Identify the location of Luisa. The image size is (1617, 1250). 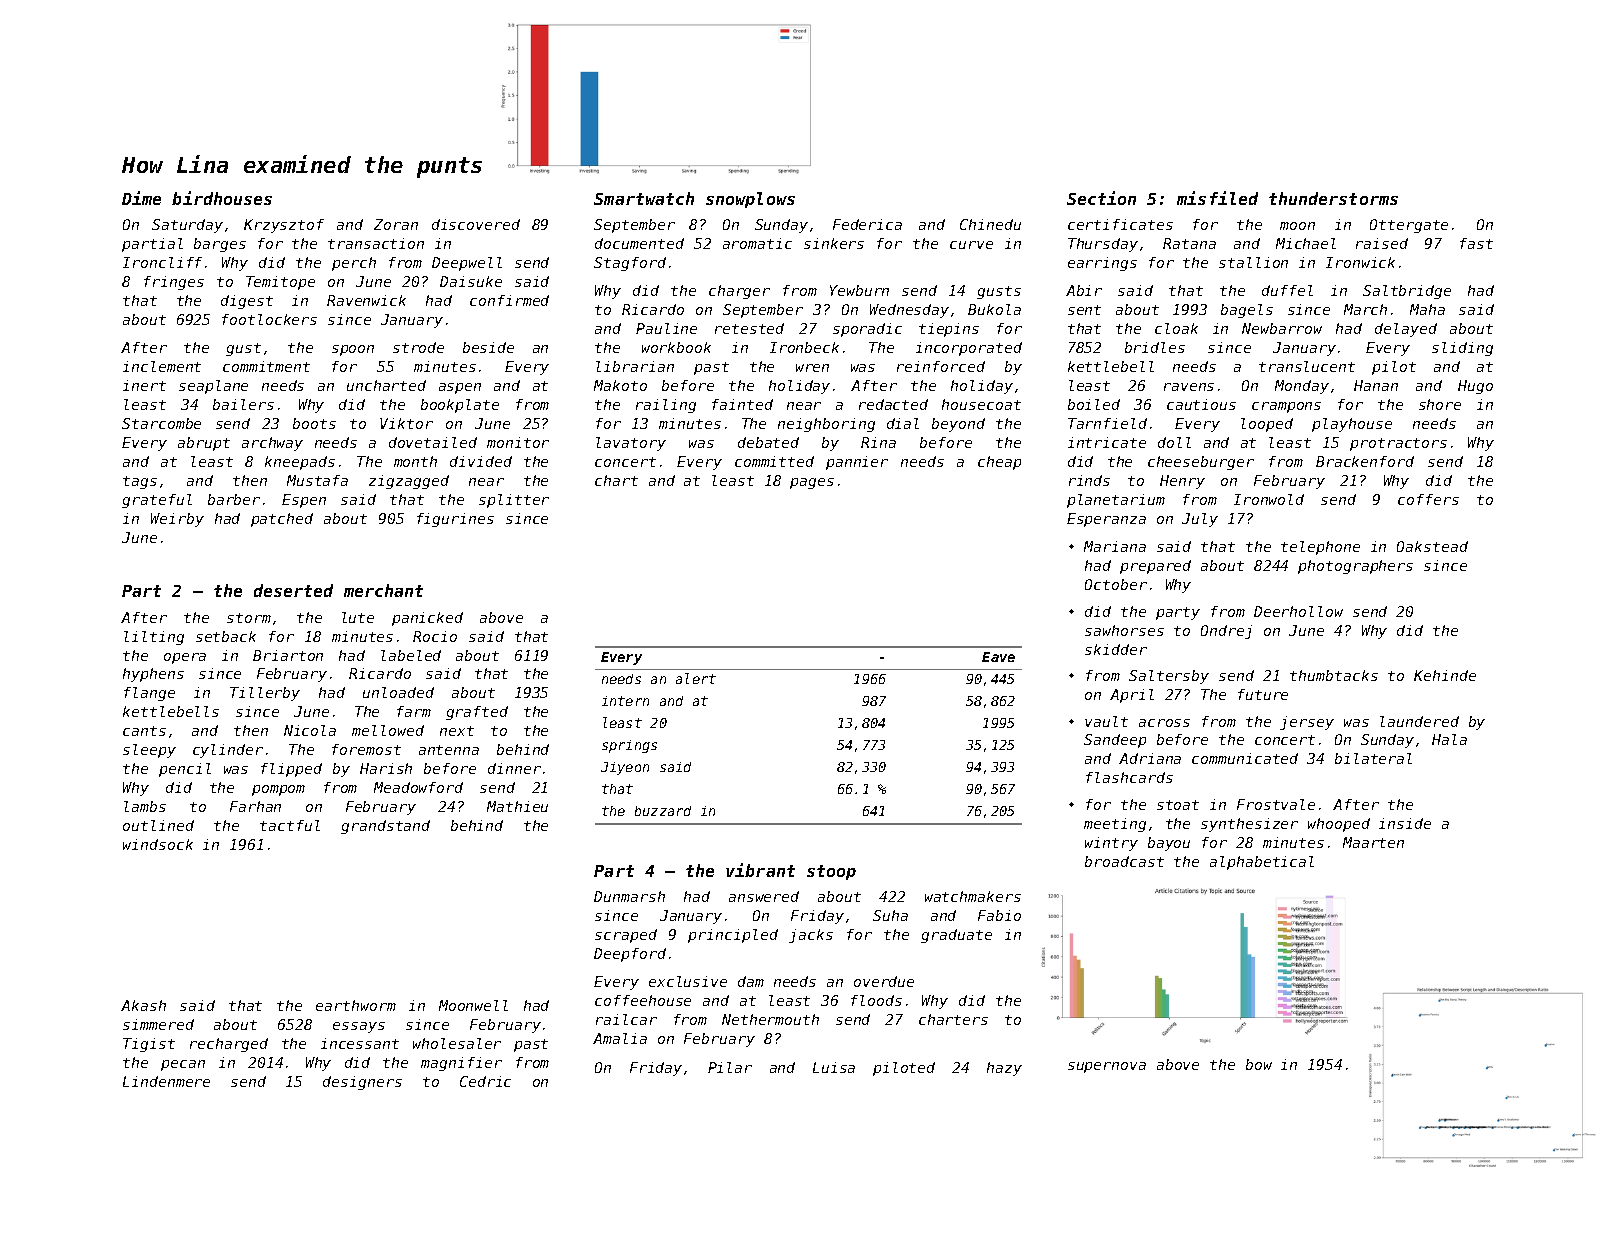
(834, 1067).
